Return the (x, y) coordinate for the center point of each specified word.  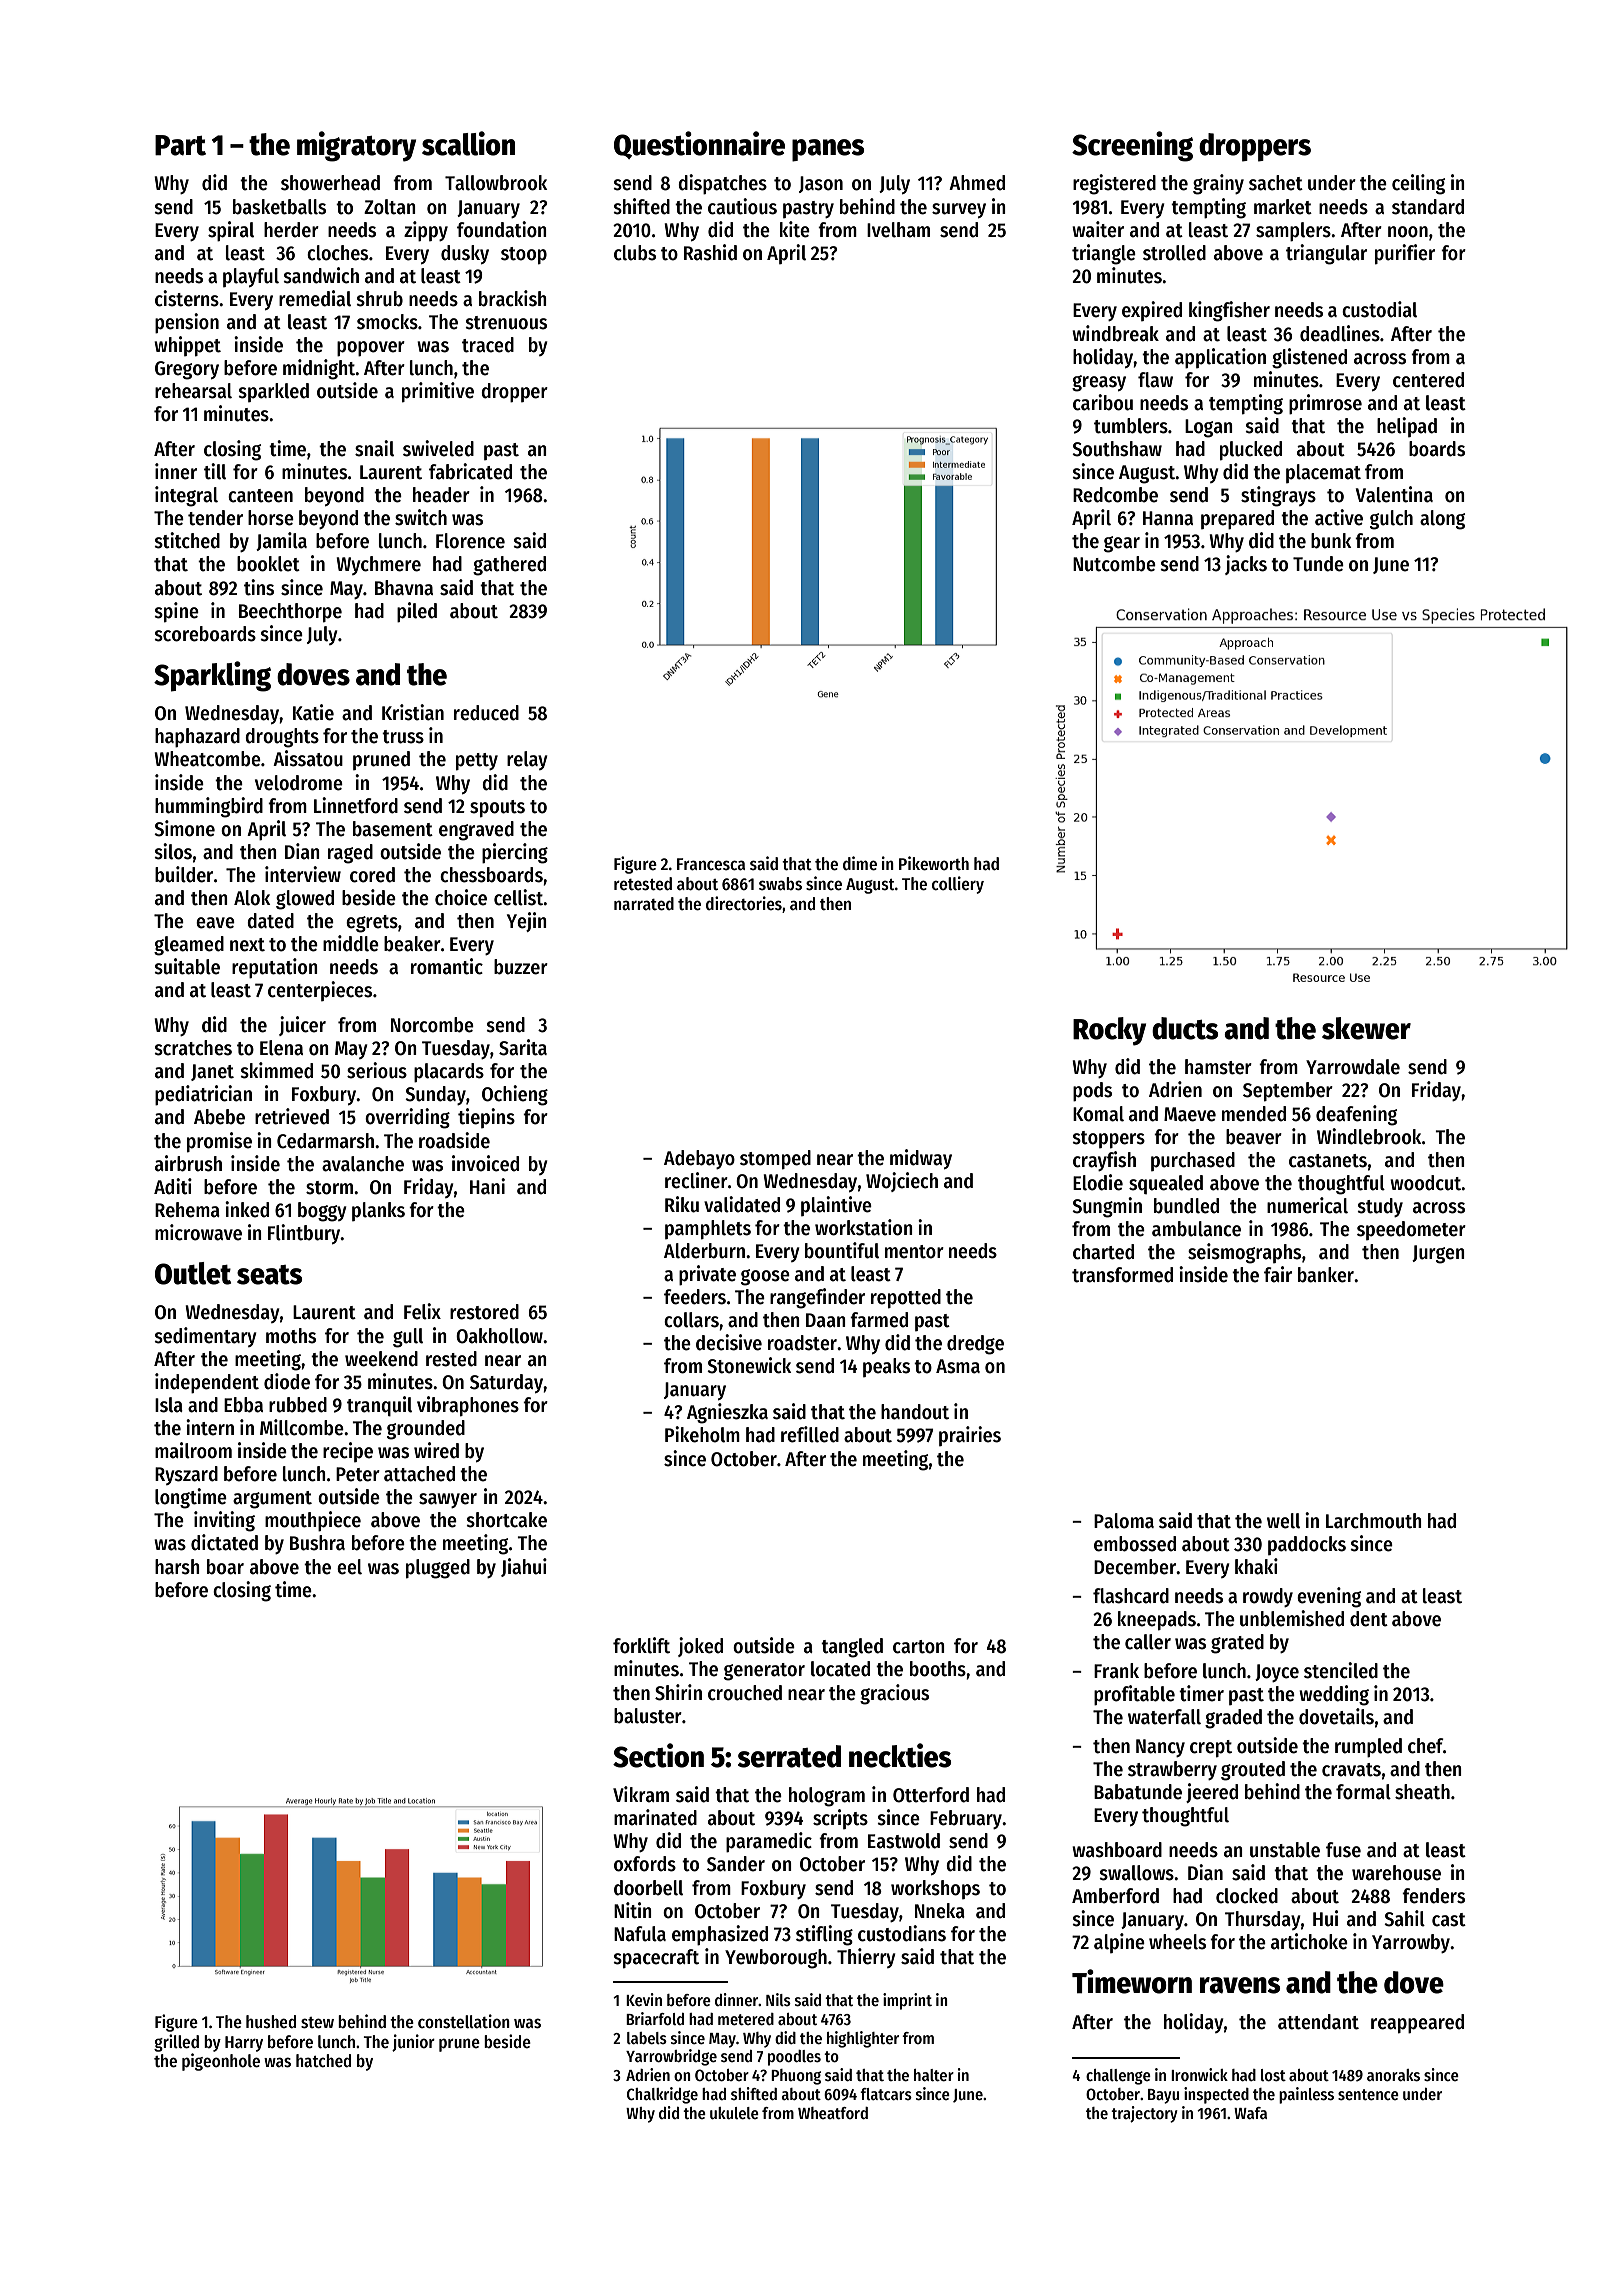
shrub (379, 299)
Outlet (193, 1273)
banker (1326, 1275)
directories (744, 903)
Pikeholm (702, 1434)
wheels (1177, 1942)
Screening (1132, 146)
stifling (824, 1935)
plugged (438, 1569)
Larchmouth (1374, 1521)
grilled (176, 2043)
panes (828, 150)
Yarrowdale (1353, 1067)
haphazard (197, 738)
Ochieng (515, 1095)
